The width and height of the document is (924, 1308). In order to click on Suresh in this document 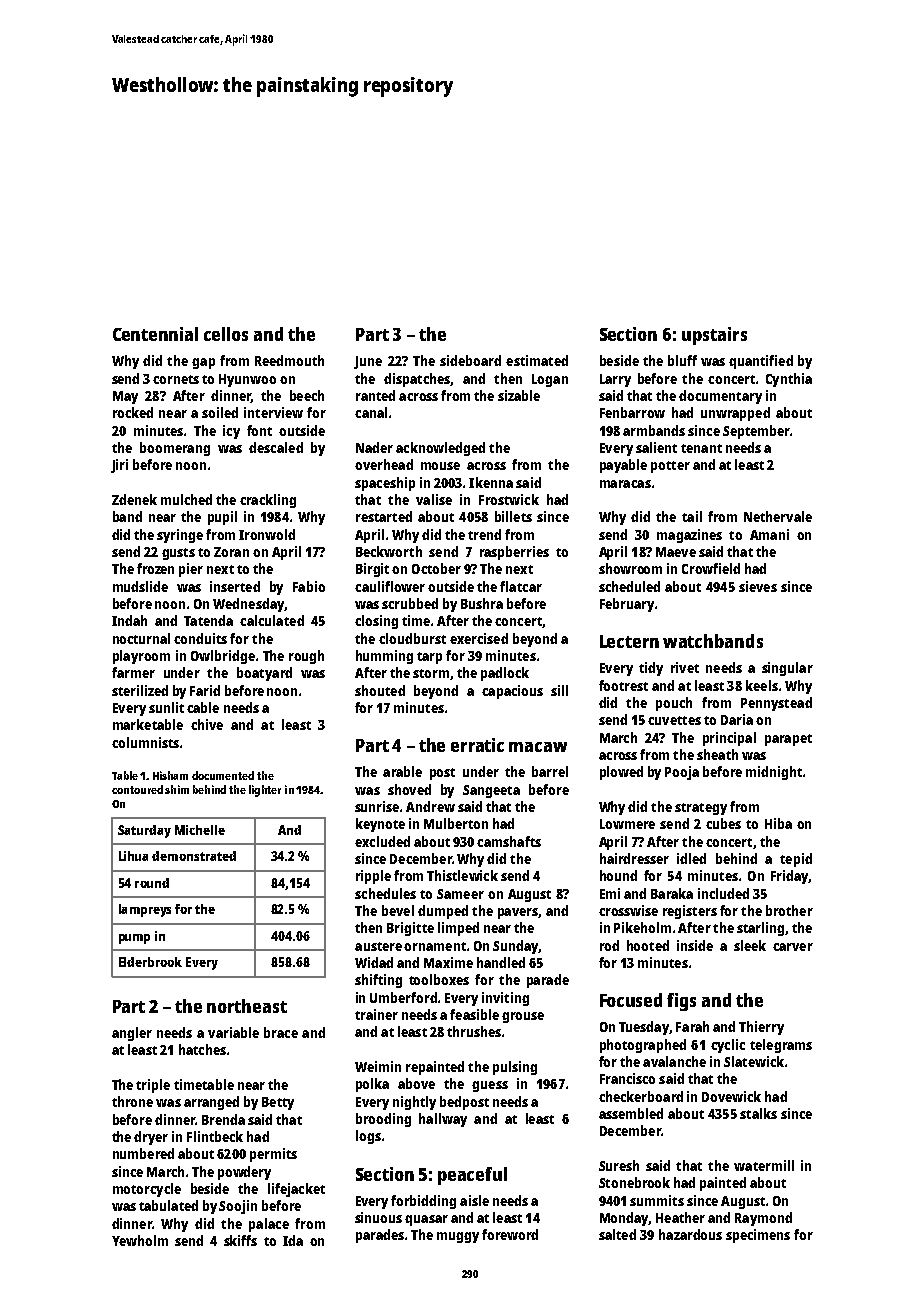, I will do `click(619, 1165)`.
